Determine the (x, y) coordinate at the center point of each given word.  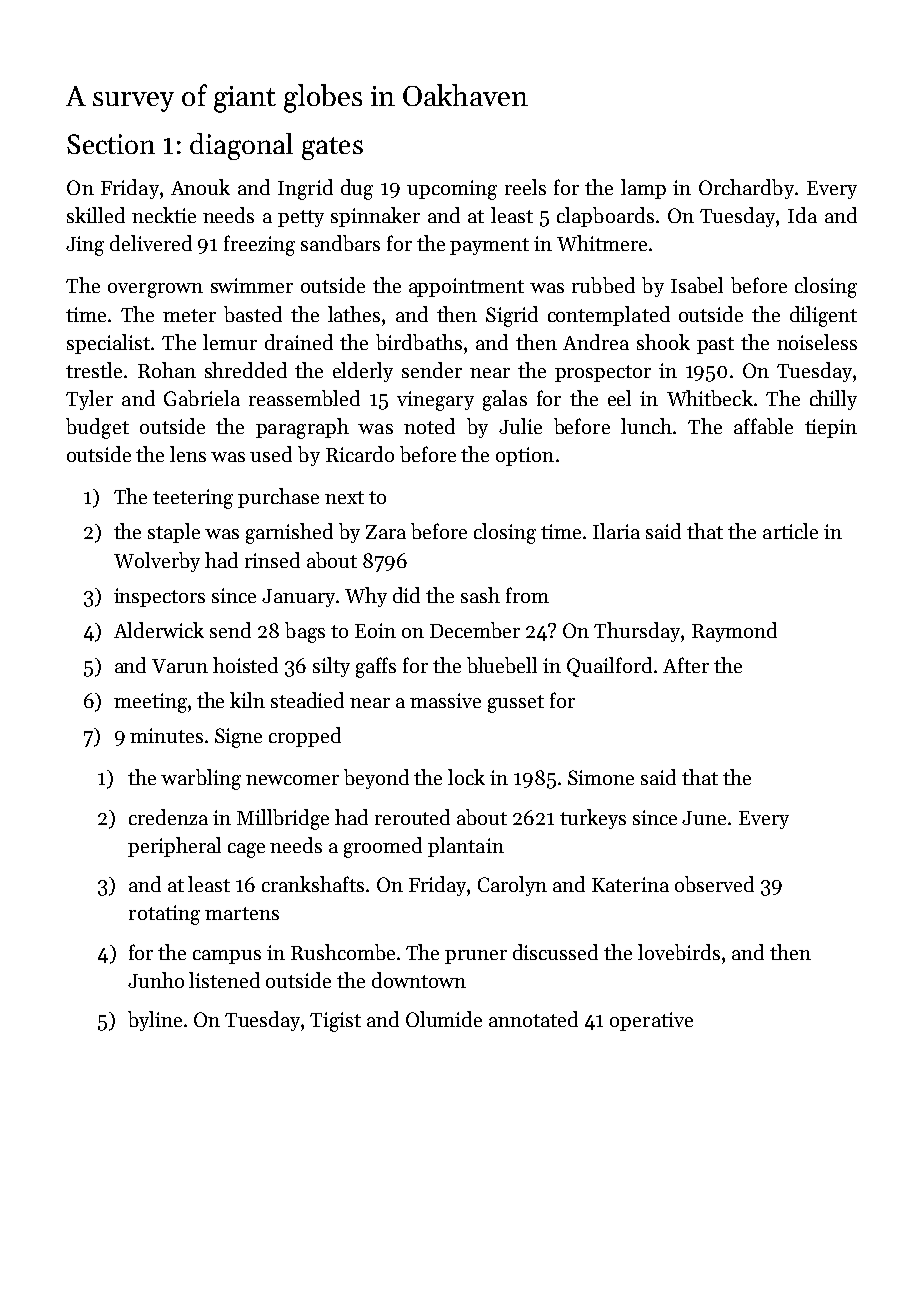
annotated (533, 1019)
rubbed (603, 285)
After (686, 665)
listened (224, 980)
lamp (643, 189)
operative (651, 1021)
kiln (247, 700)
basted (253, 314)
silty (331, 667)
